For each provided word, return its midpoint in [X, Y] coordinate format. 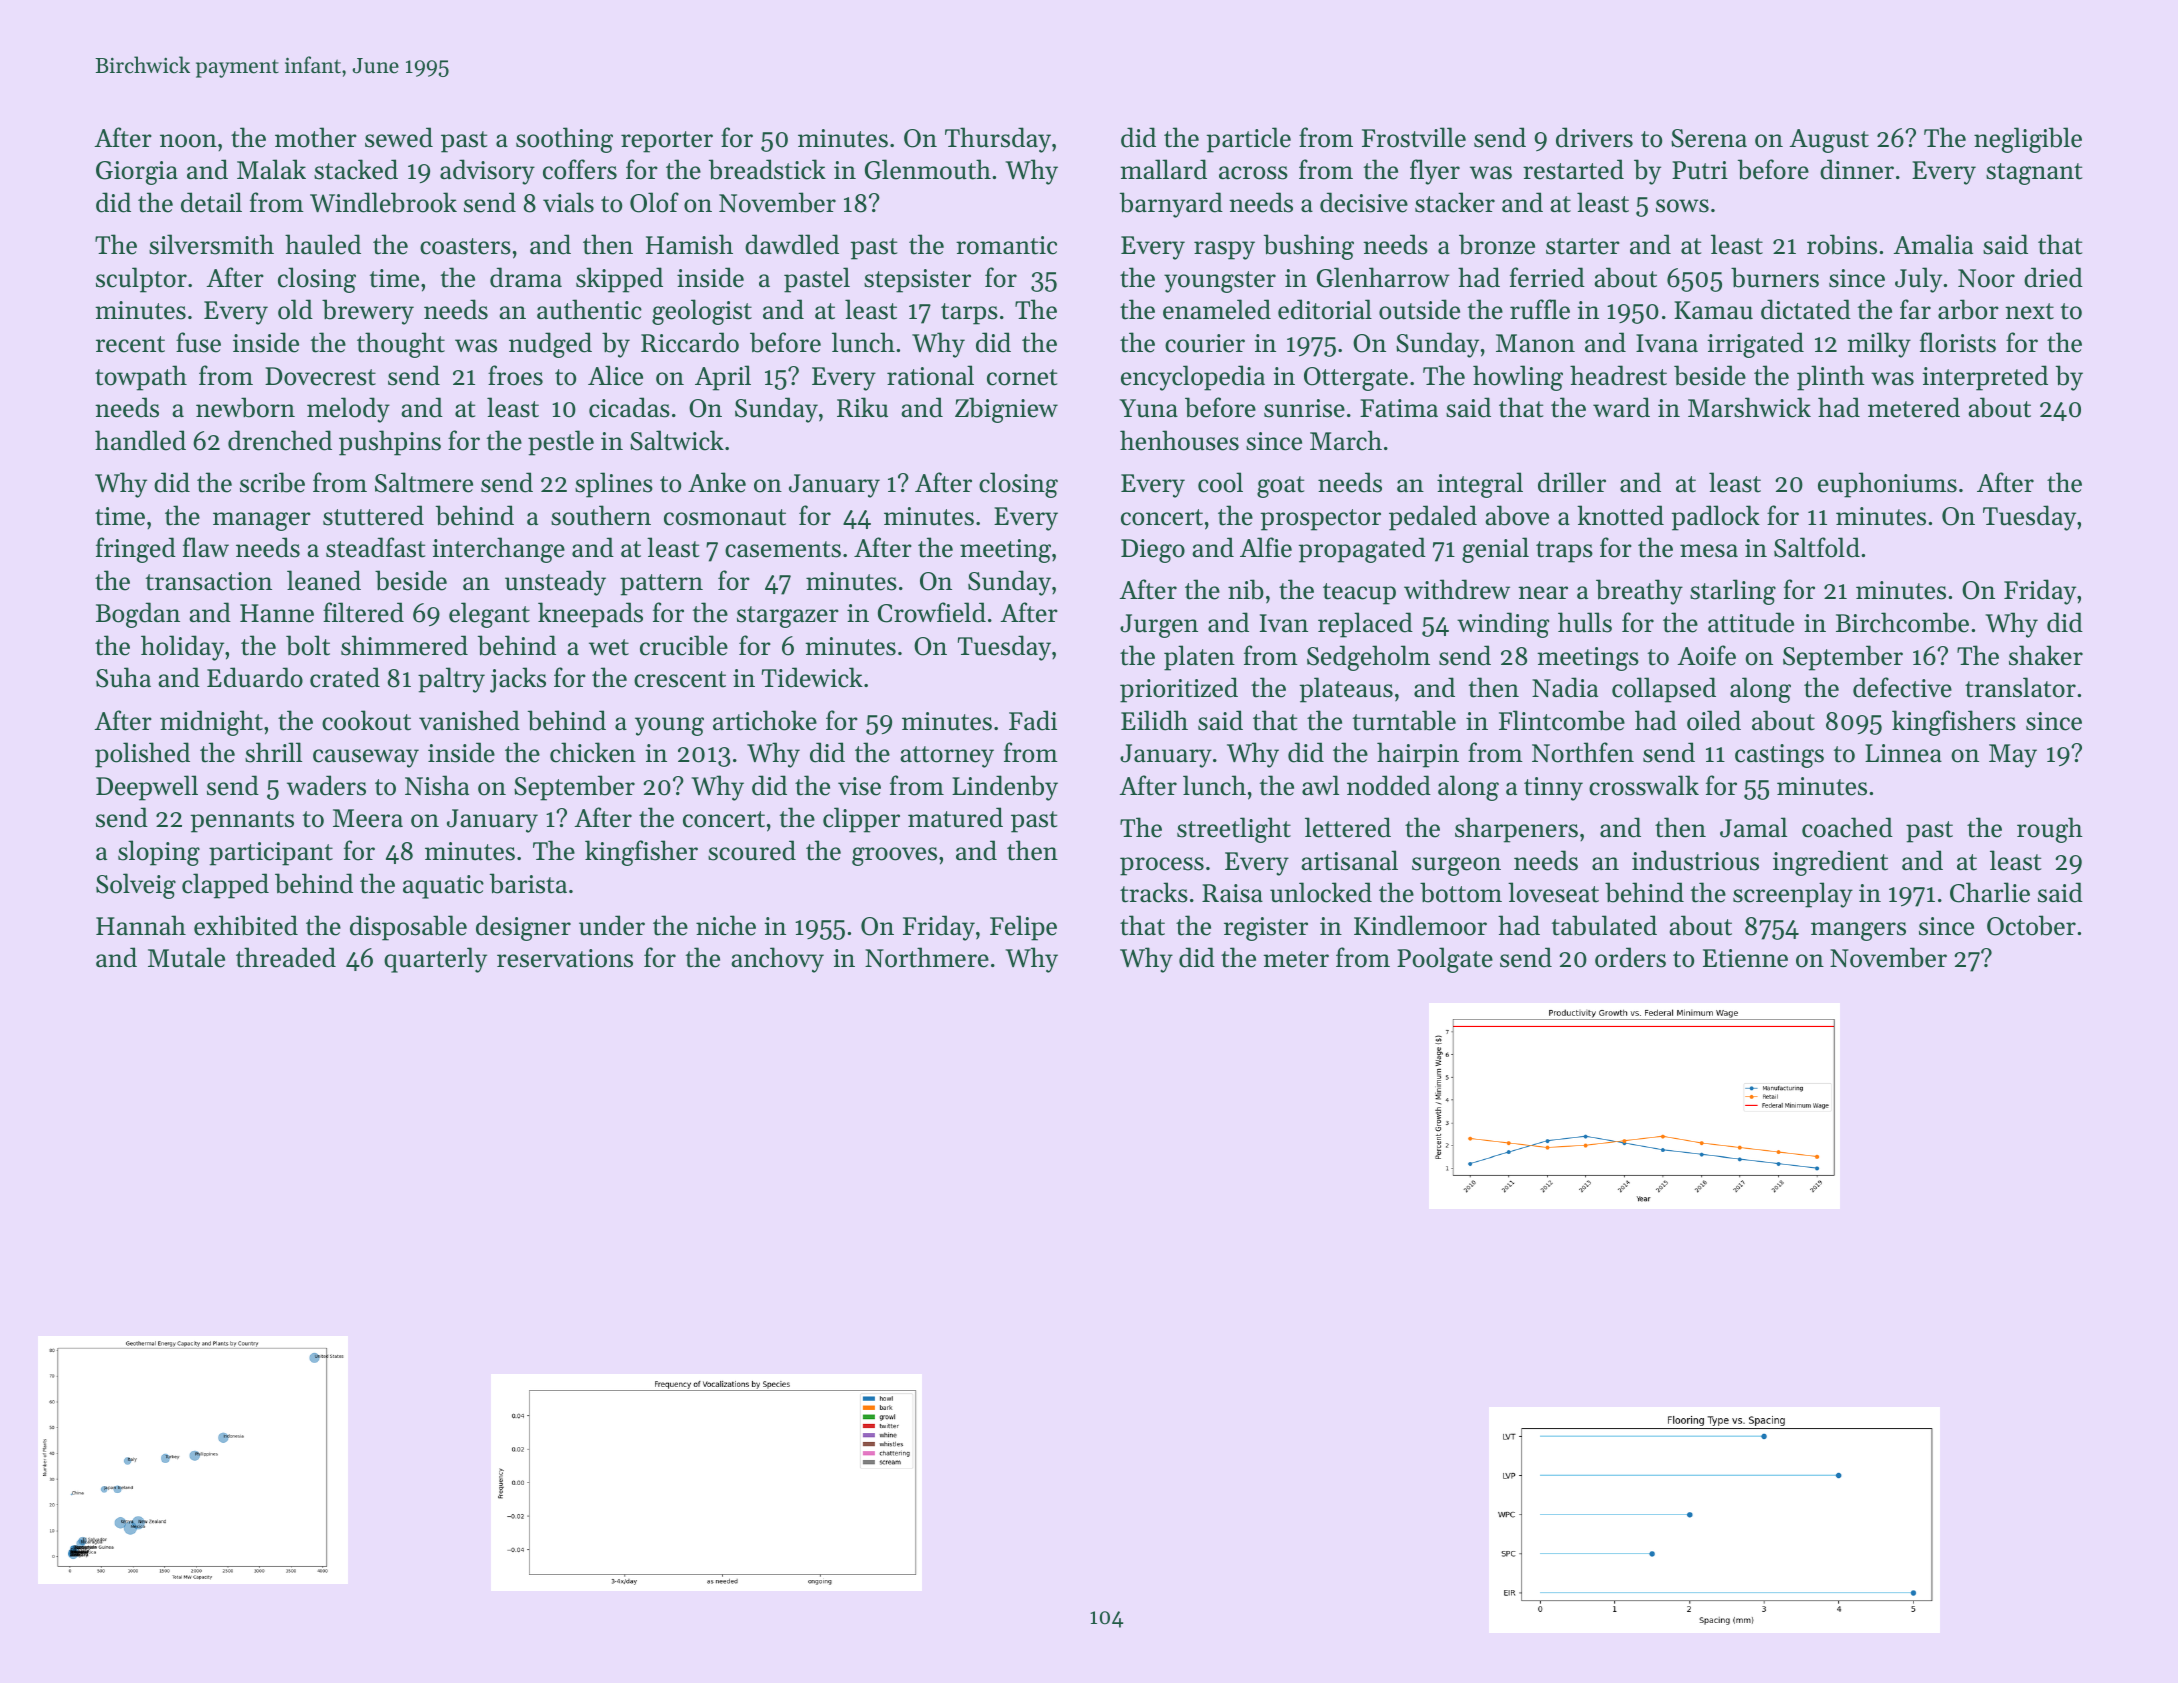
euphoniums [1887, 485]
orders [1630, 957]
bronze [1497, 244]
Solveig [136, 886]
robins [1842, 244]
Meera [368, 818]
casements [783, 549]
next [2029, 311]
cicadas [629, 407]
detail [211, 202]
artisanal [1349, 860]
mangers [1858, 931]
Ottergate [1356, 379]
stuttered [373, 515]
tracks [1154, 892]
